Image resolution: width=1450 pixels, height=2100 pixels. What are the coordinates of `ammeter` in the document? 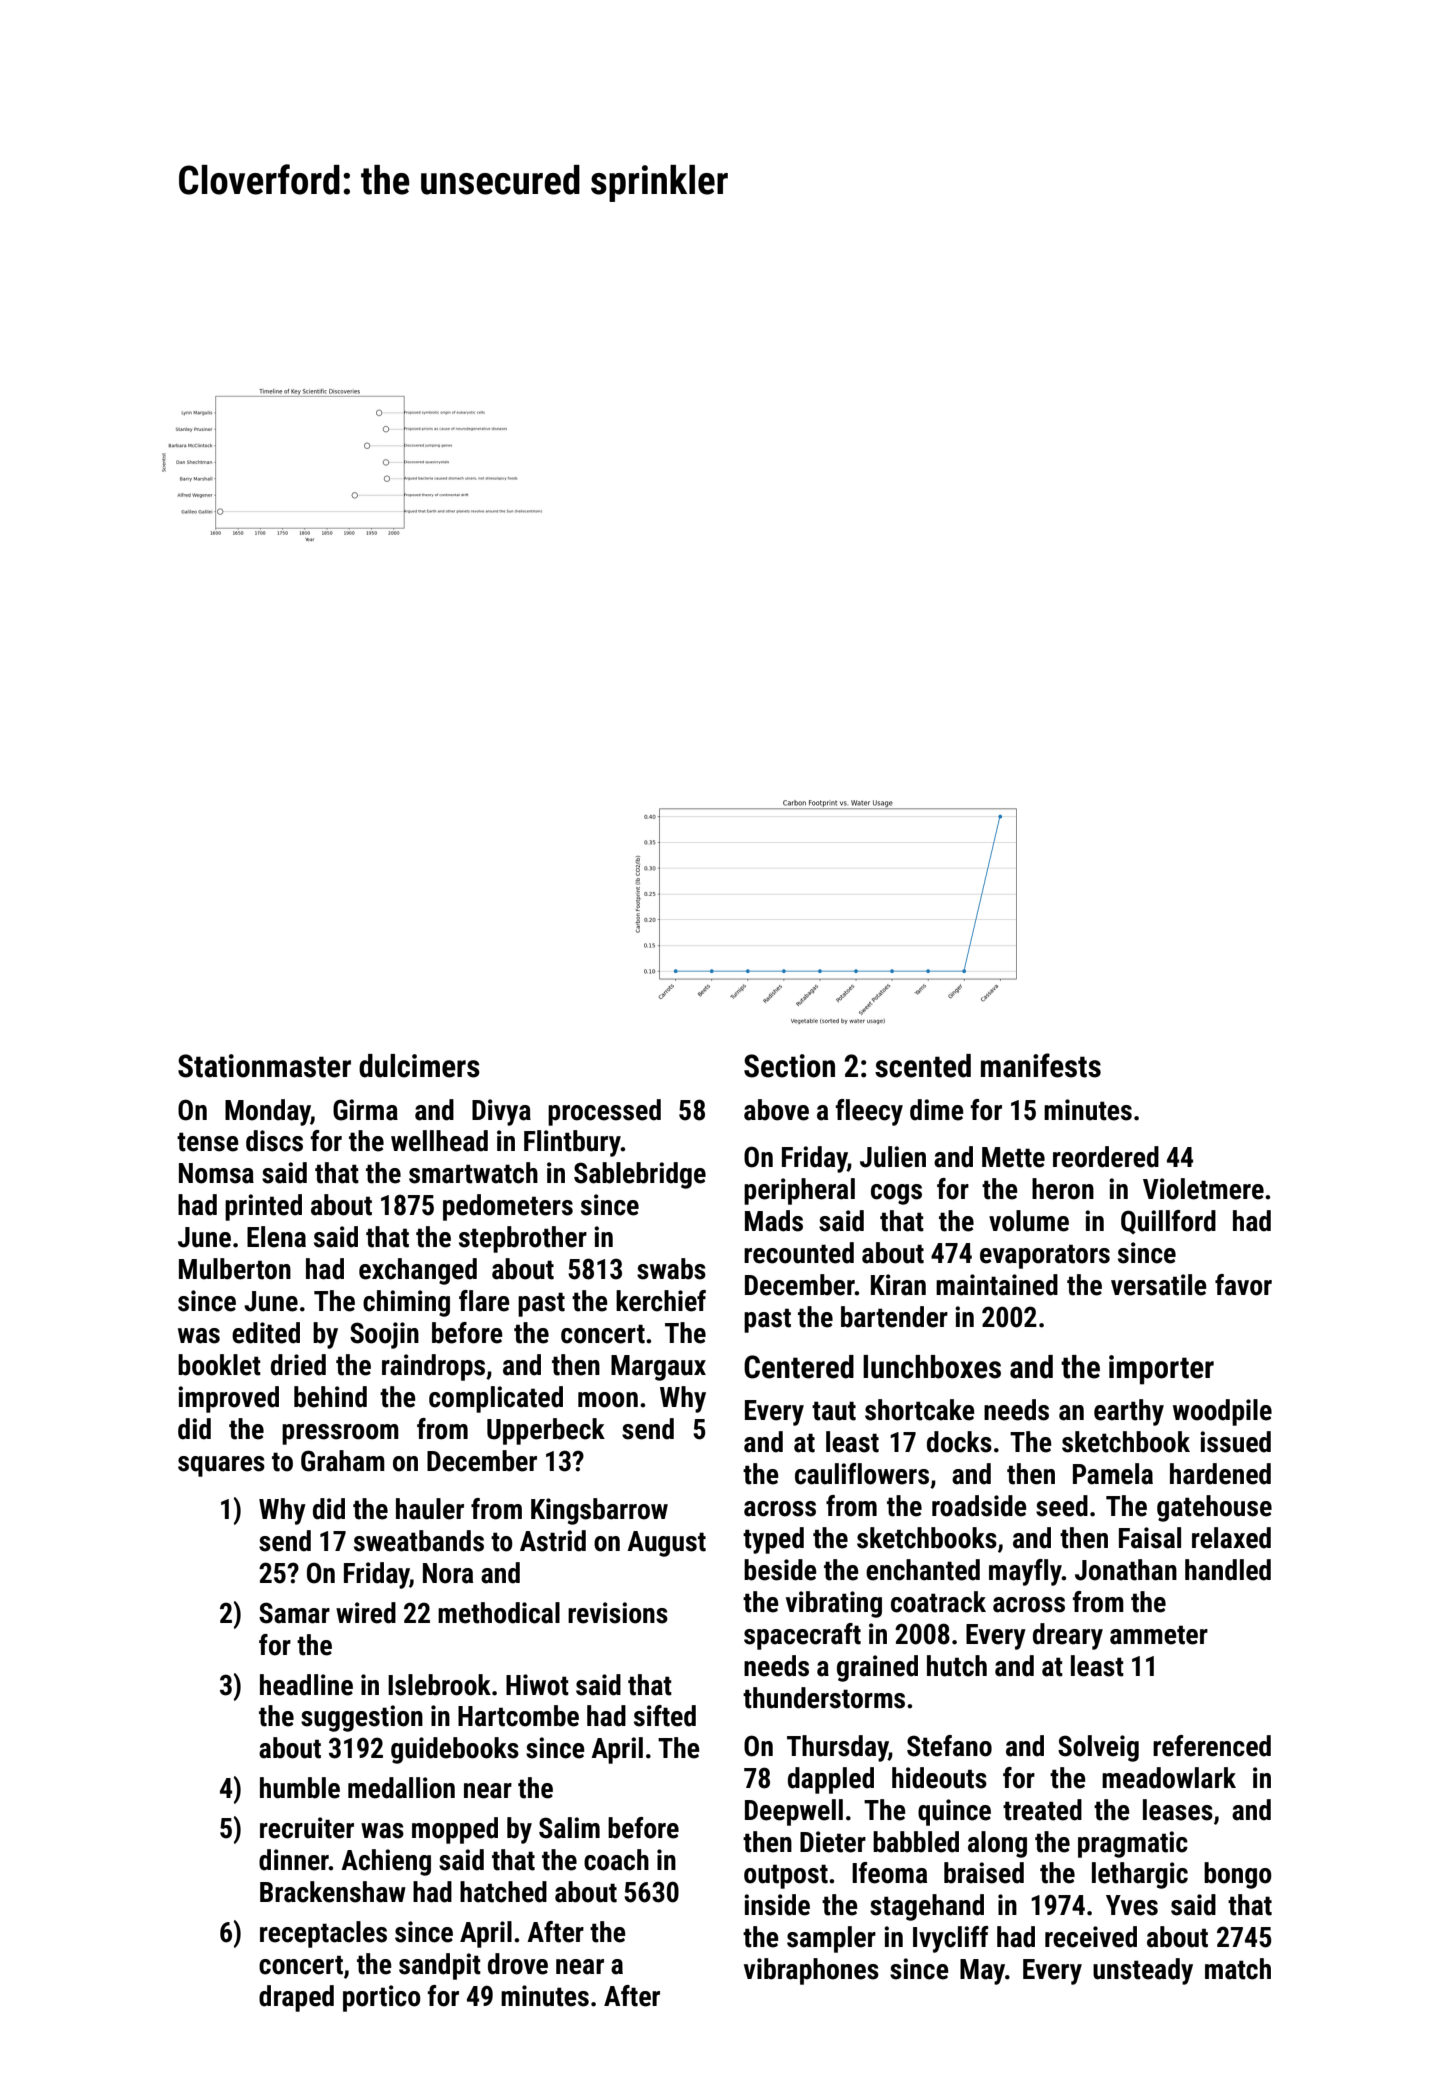 It's located at (1159, 1635).
